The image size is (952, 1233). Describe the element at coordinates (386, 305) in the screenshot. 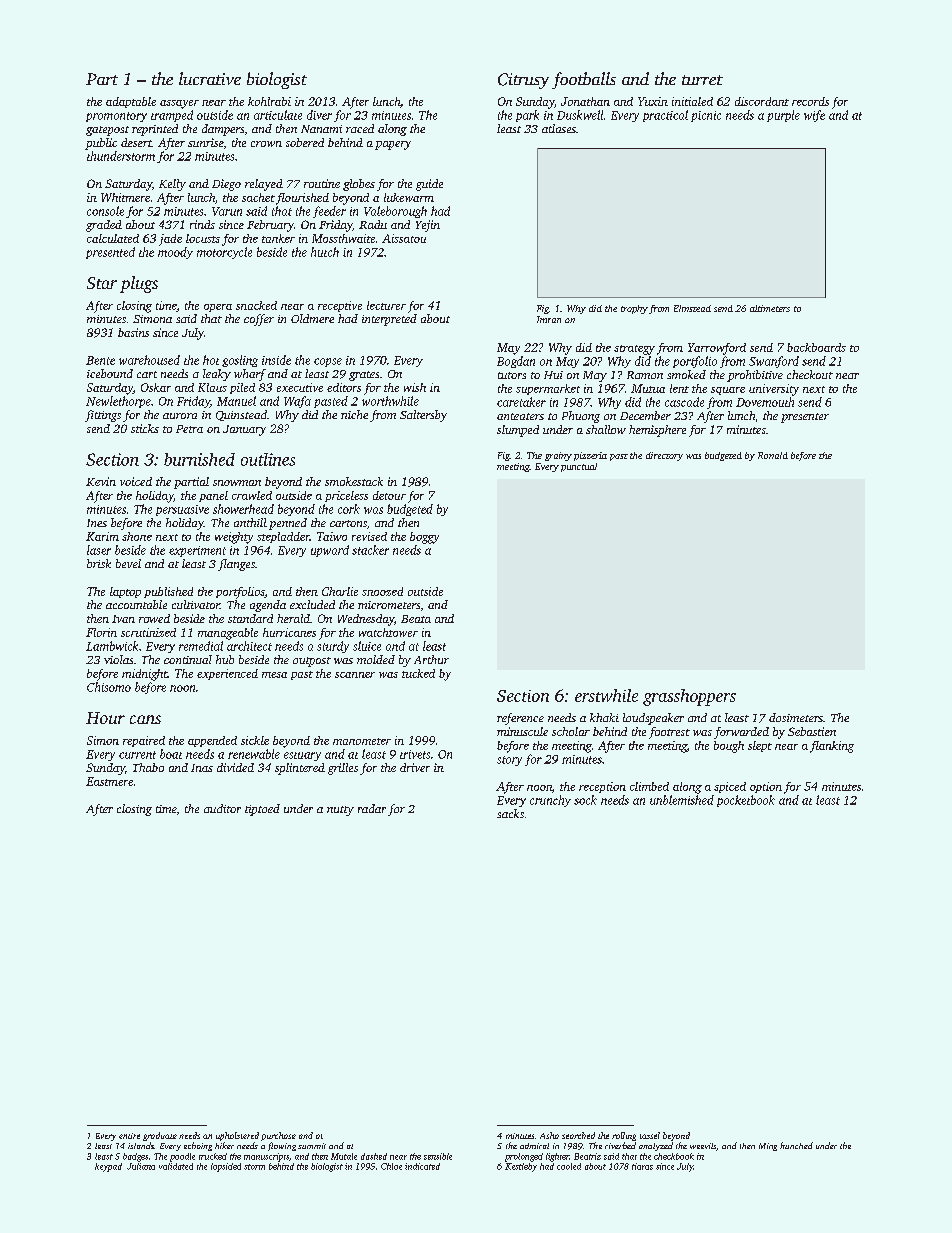

I see `lecturer` at that location.
